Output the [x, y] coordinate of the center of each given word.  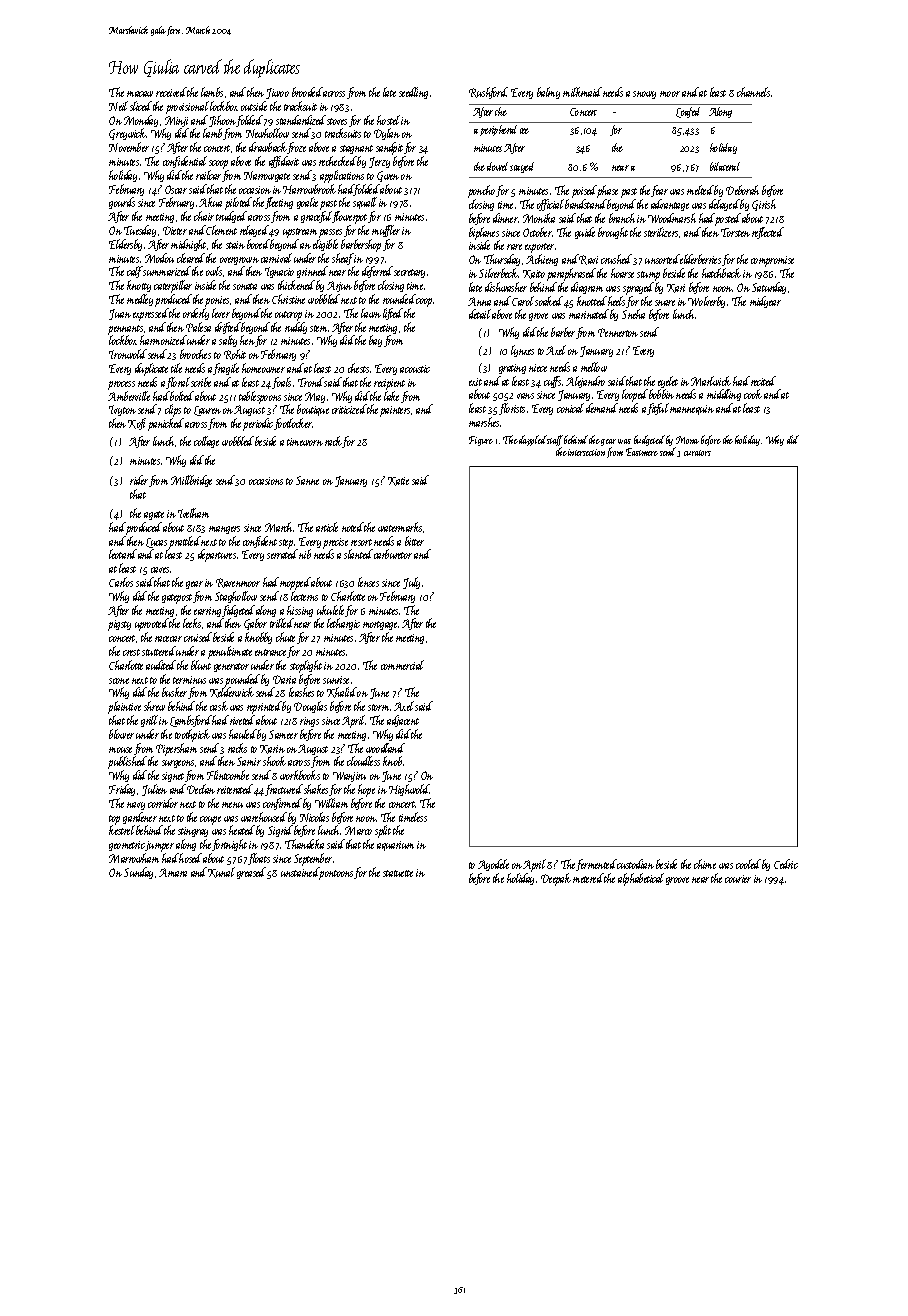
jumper [159, 846]
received [171, 92]
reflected [768, 233]
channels [753, 92]
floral [178, 383]
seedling [413, 93]
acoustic [415, 369]
